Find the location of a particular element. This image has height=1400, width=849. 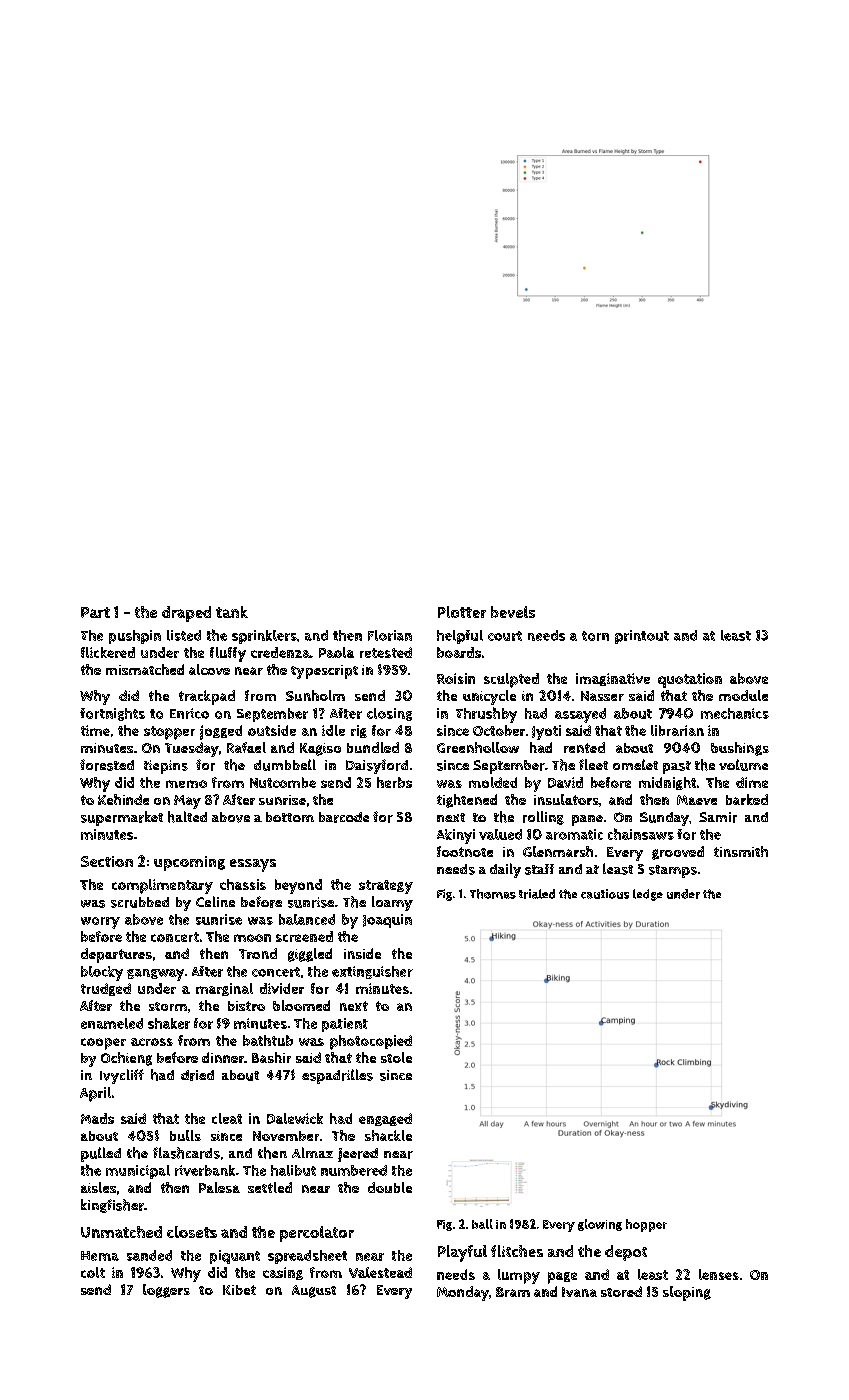

chainsaws is located at coordinates (641, 834).
